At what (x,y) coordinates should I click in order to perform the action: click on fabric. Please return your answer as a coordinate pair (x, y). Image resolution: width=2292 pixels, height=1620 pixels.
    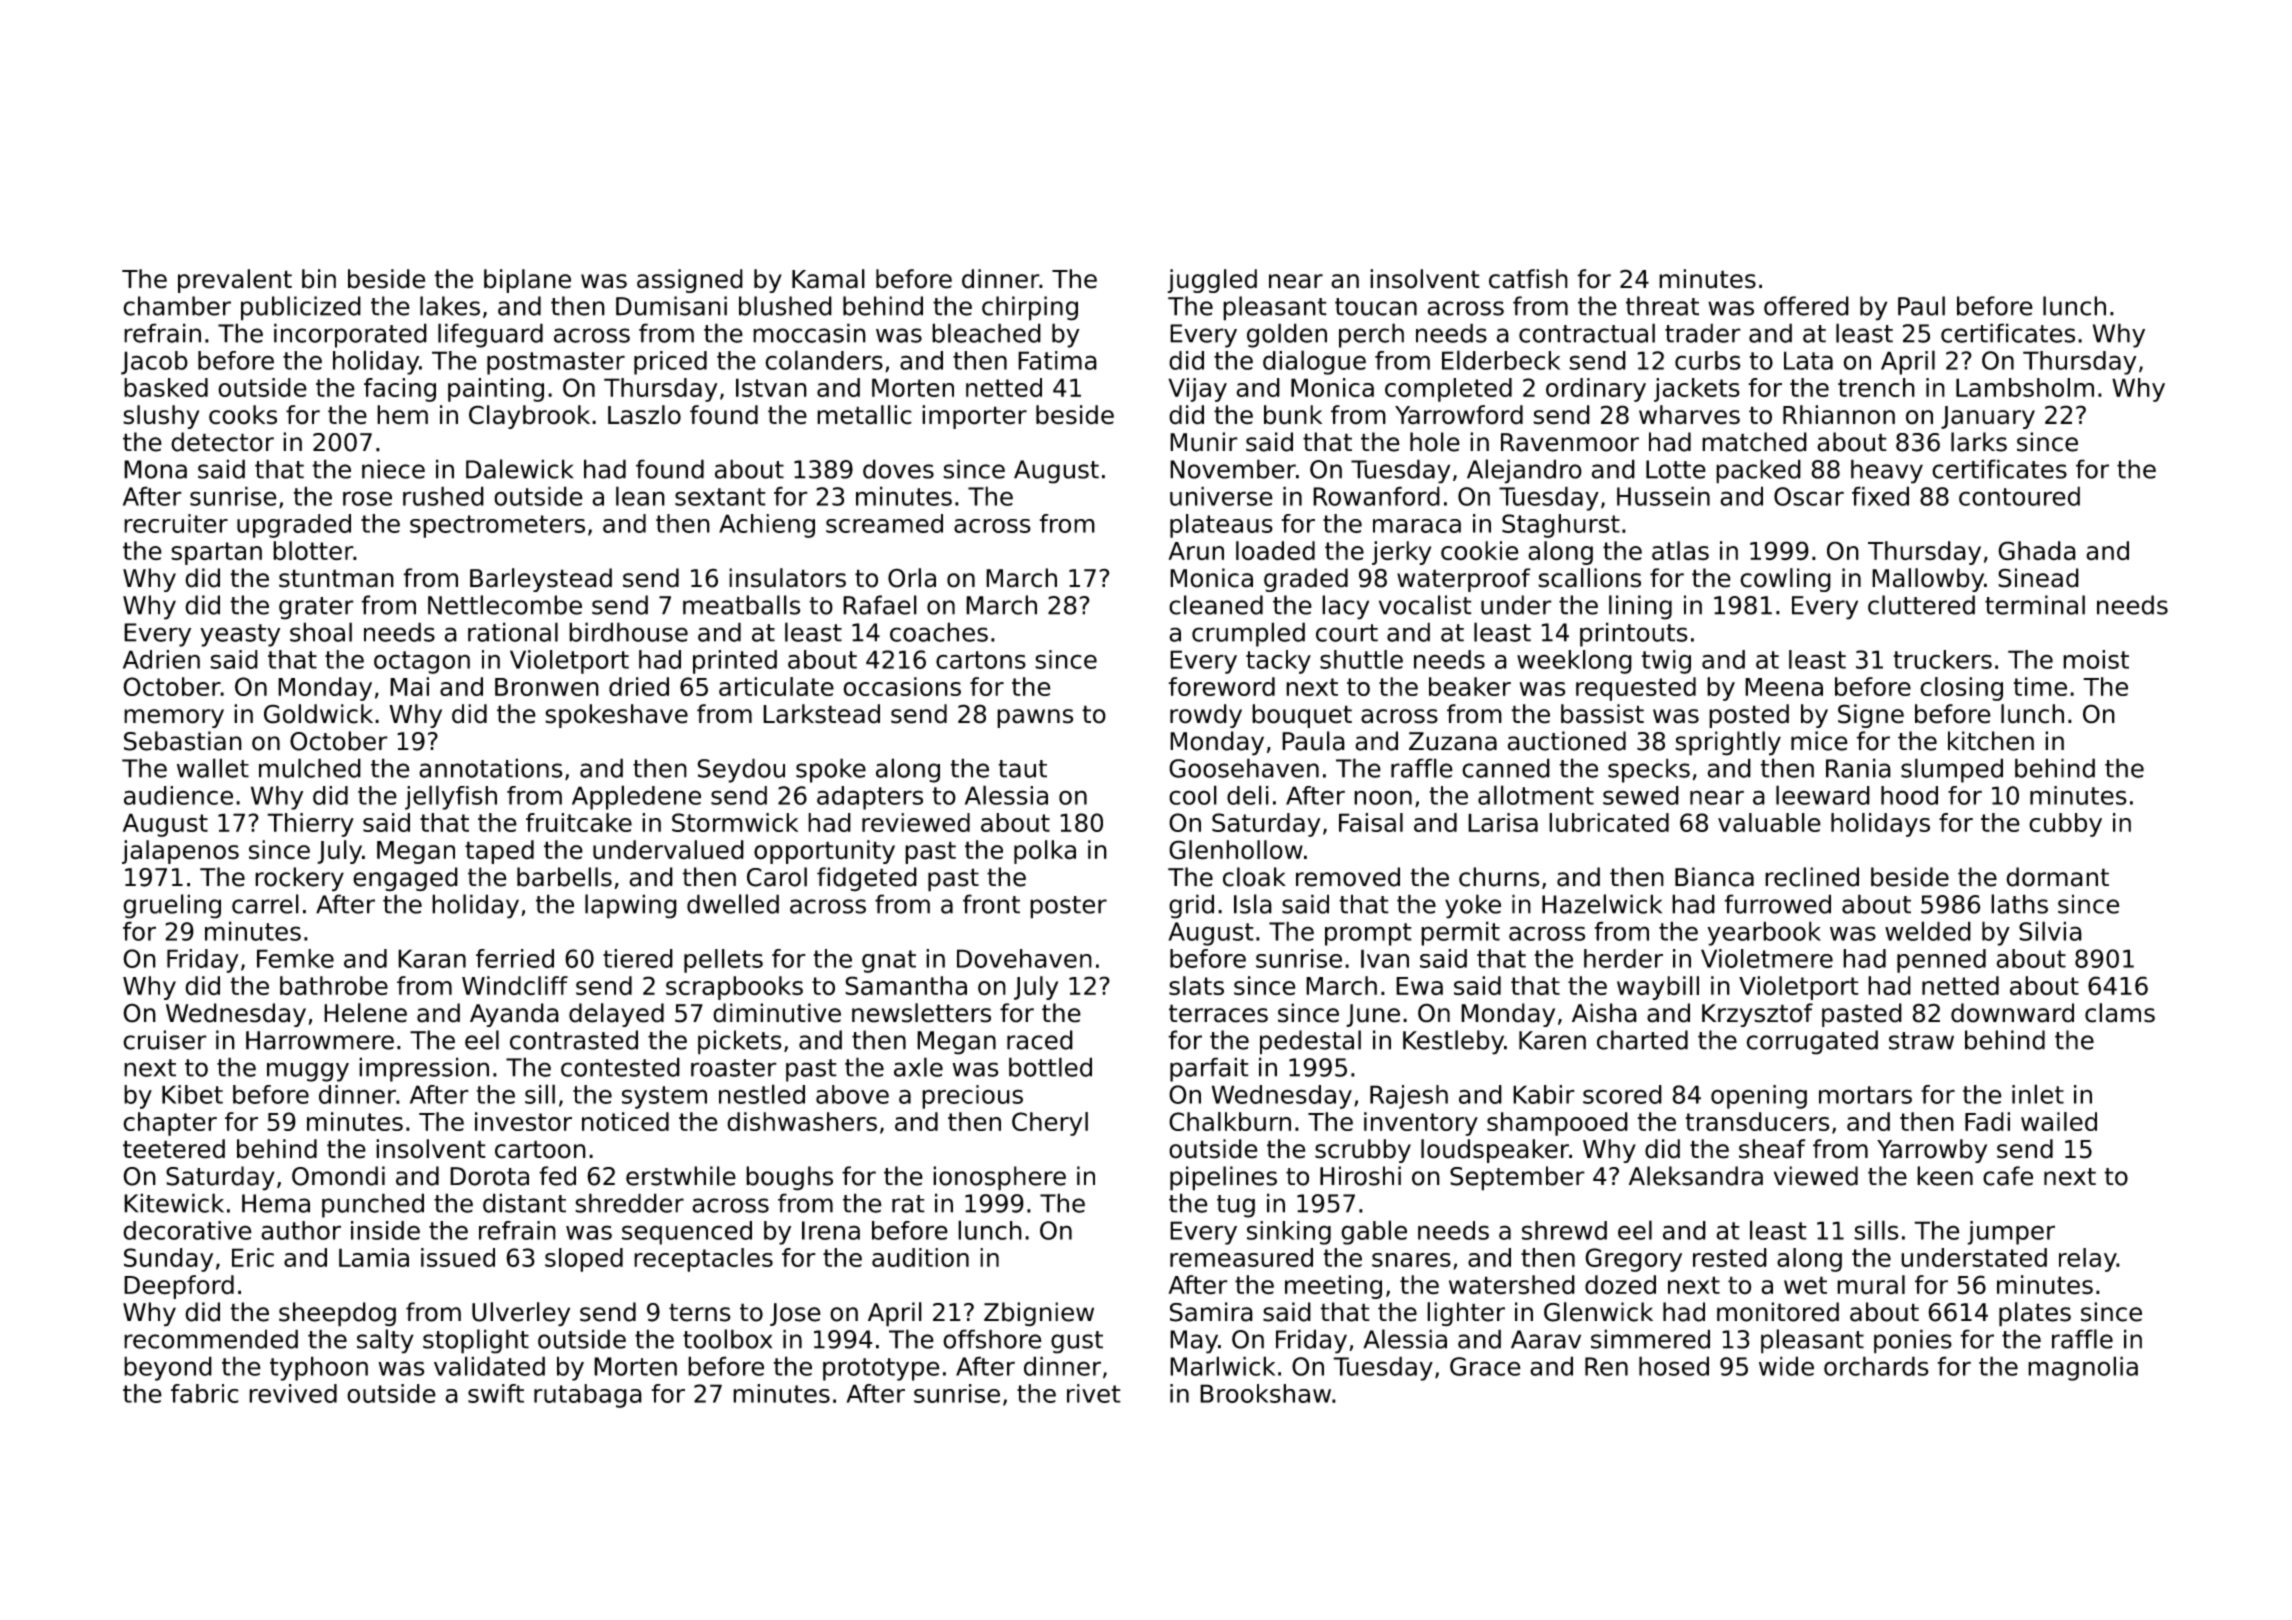
    Looking at the image, I should click on (205, 1393).
